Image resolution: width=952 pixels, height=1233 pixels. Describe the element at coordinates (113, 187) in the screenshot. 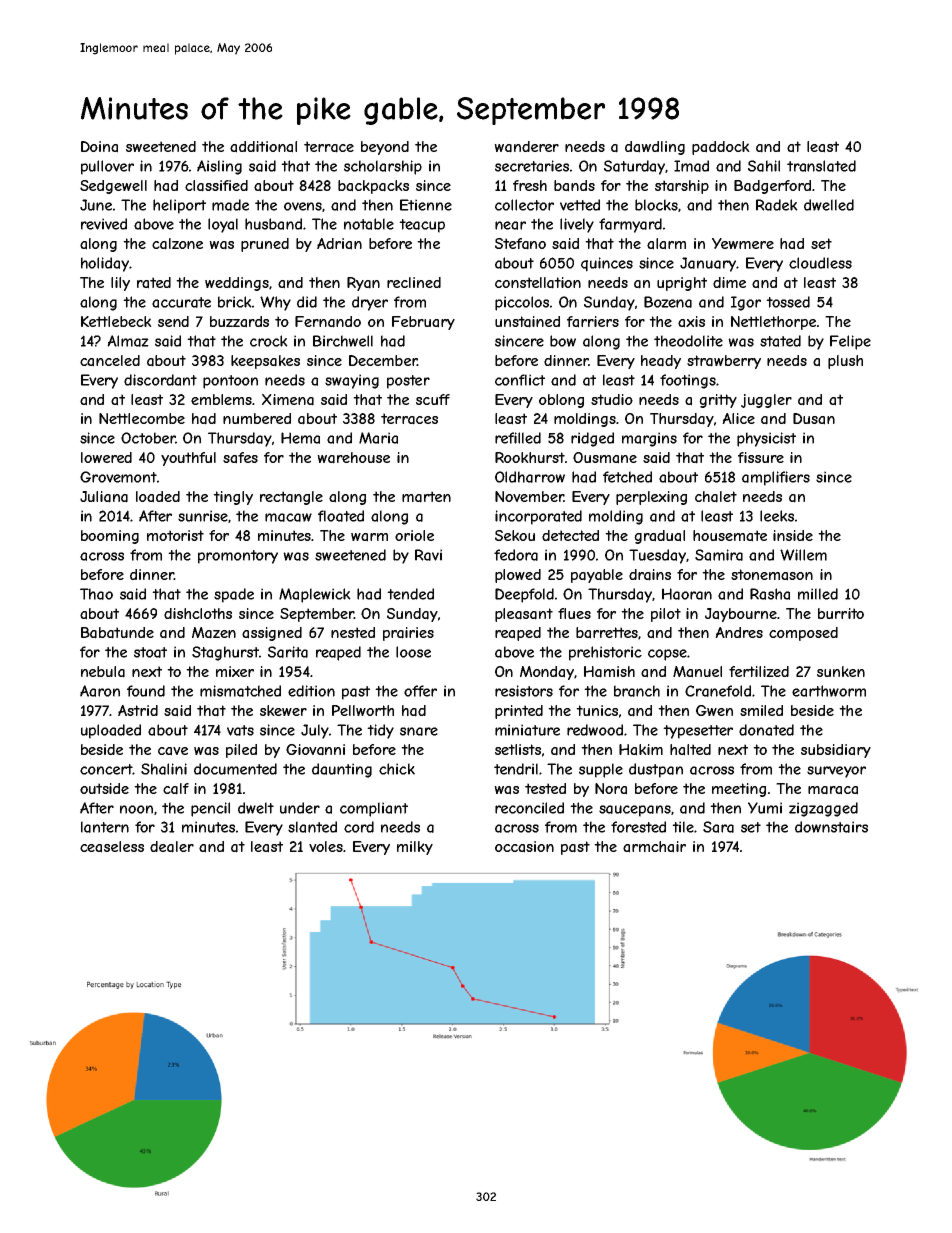

I see `Sedgewell` at that location.
